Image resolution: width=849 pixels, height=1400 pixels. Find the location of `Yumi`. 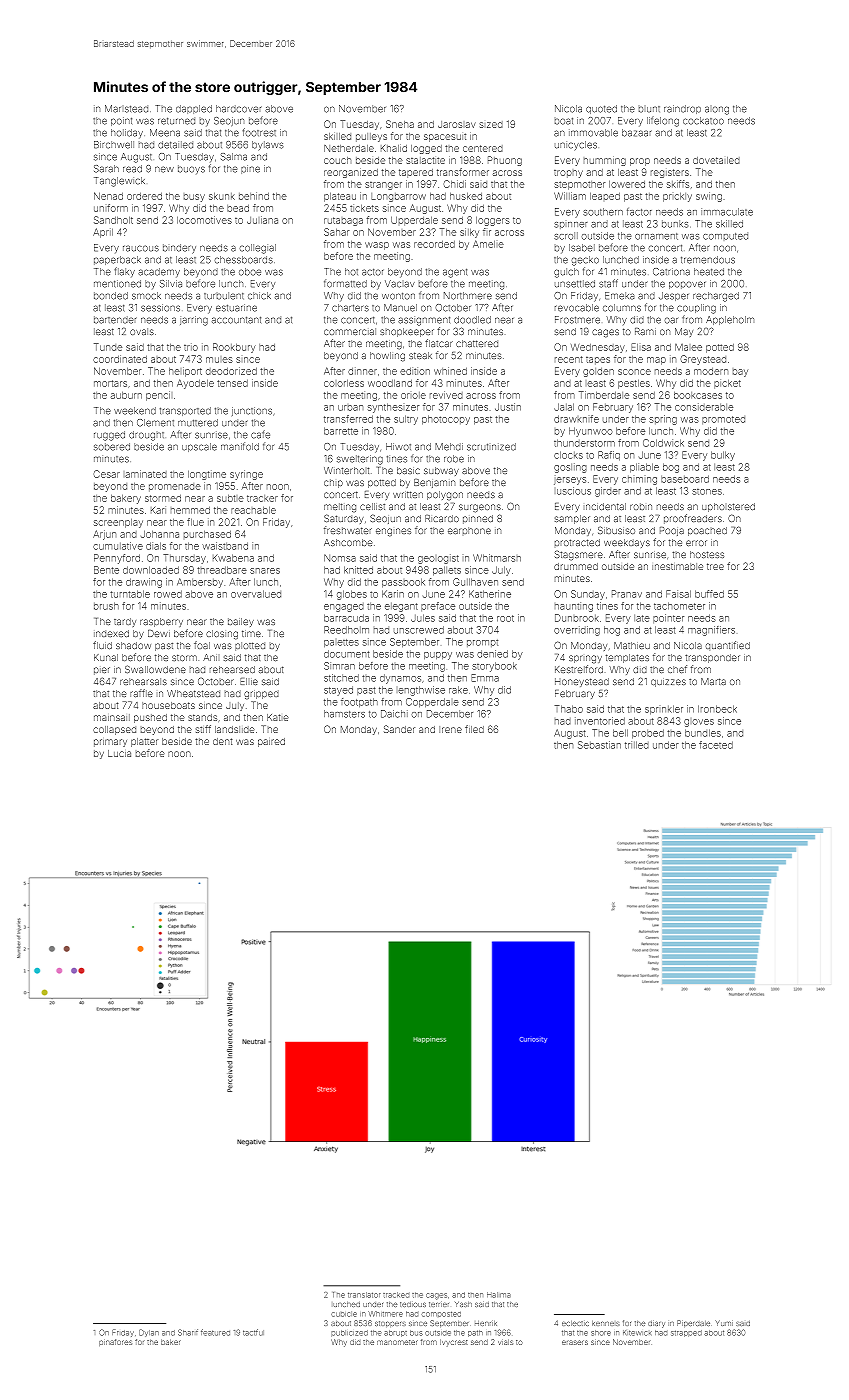

Yumi is located at coordinates (724, 1323).
